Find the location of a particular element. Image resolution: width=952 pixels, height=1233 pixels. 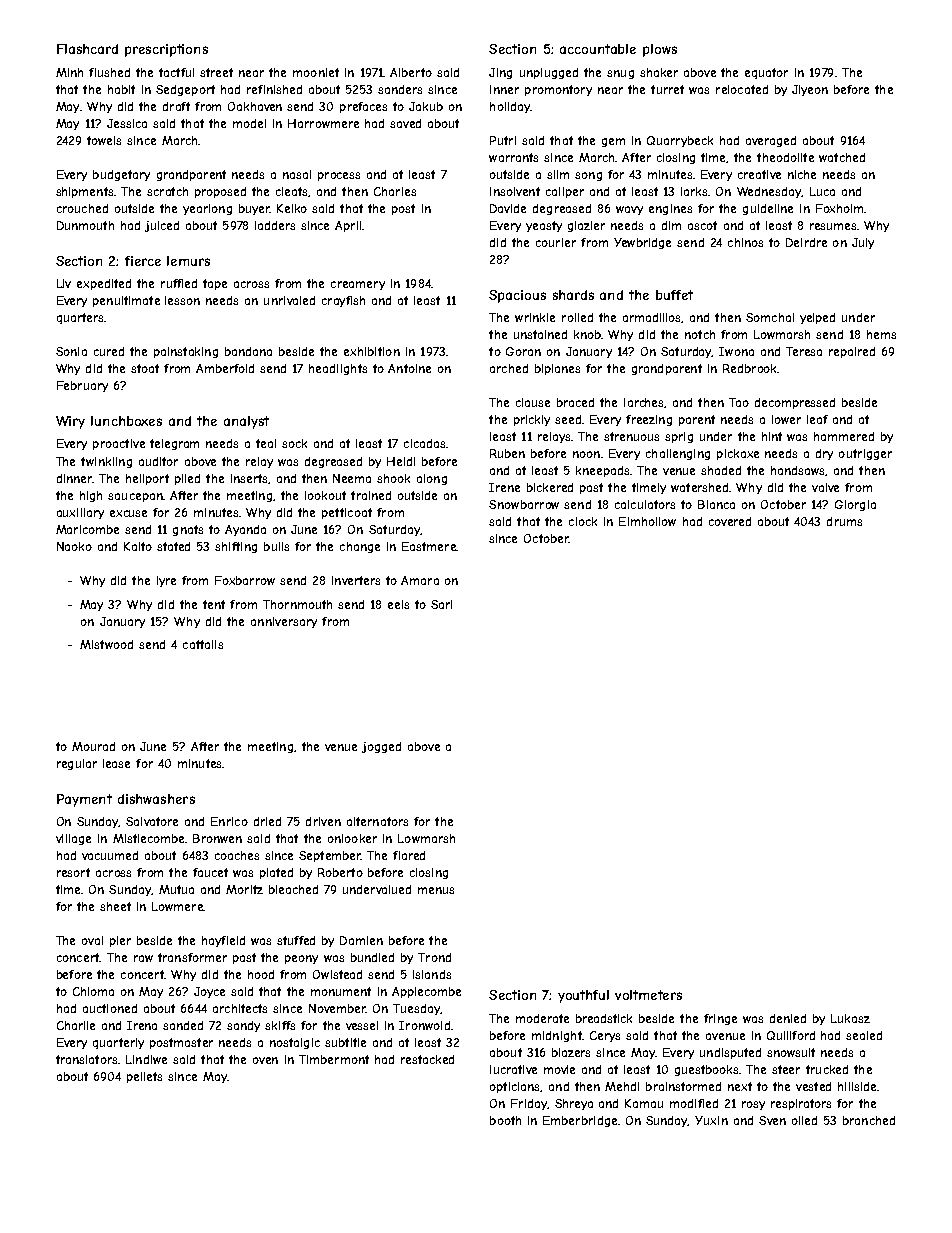

moonlet is located at coordinates (316, 72).
